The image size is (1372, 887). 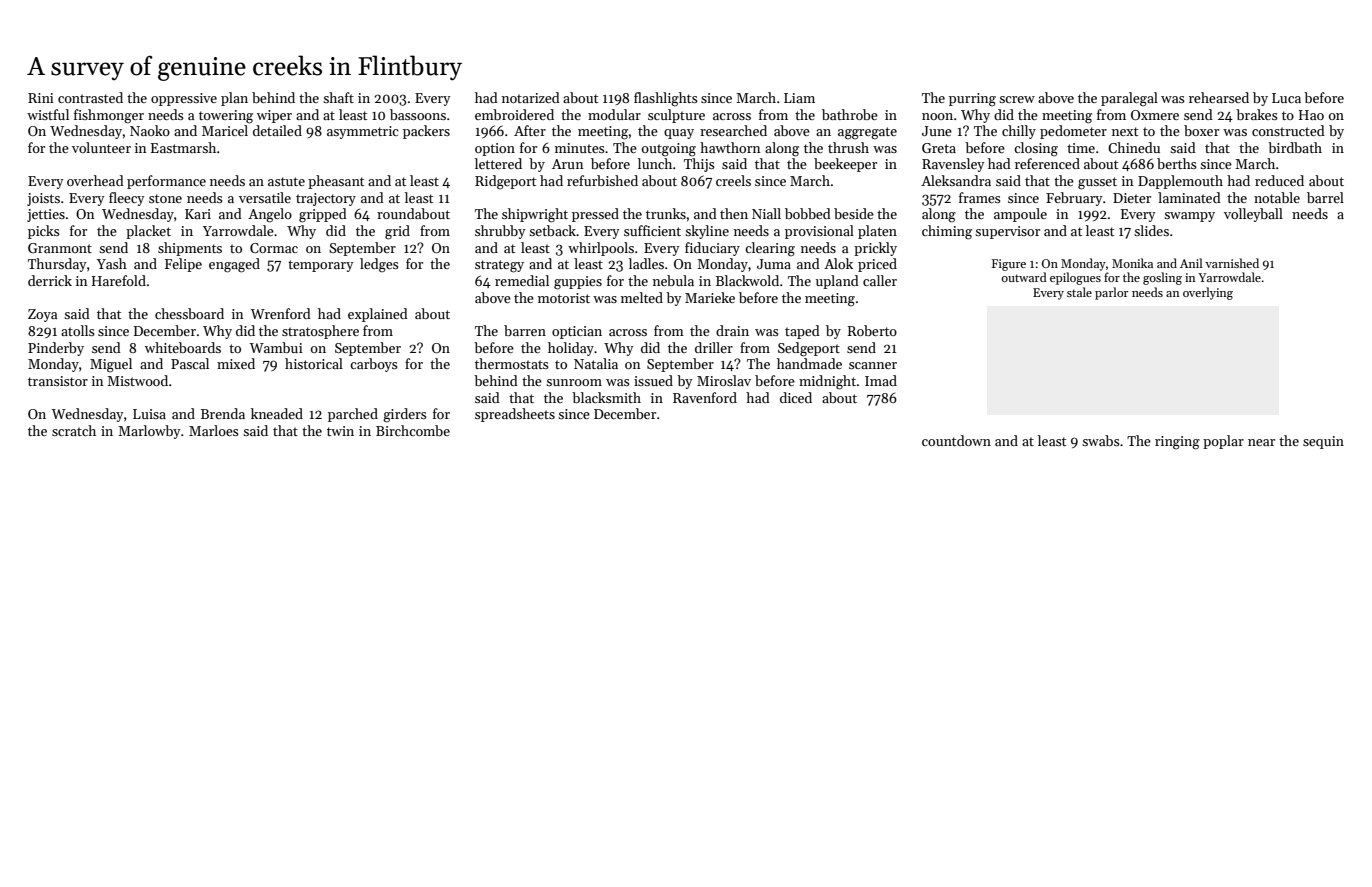 I want to click on sequin, so click(x=1323, y=442).
